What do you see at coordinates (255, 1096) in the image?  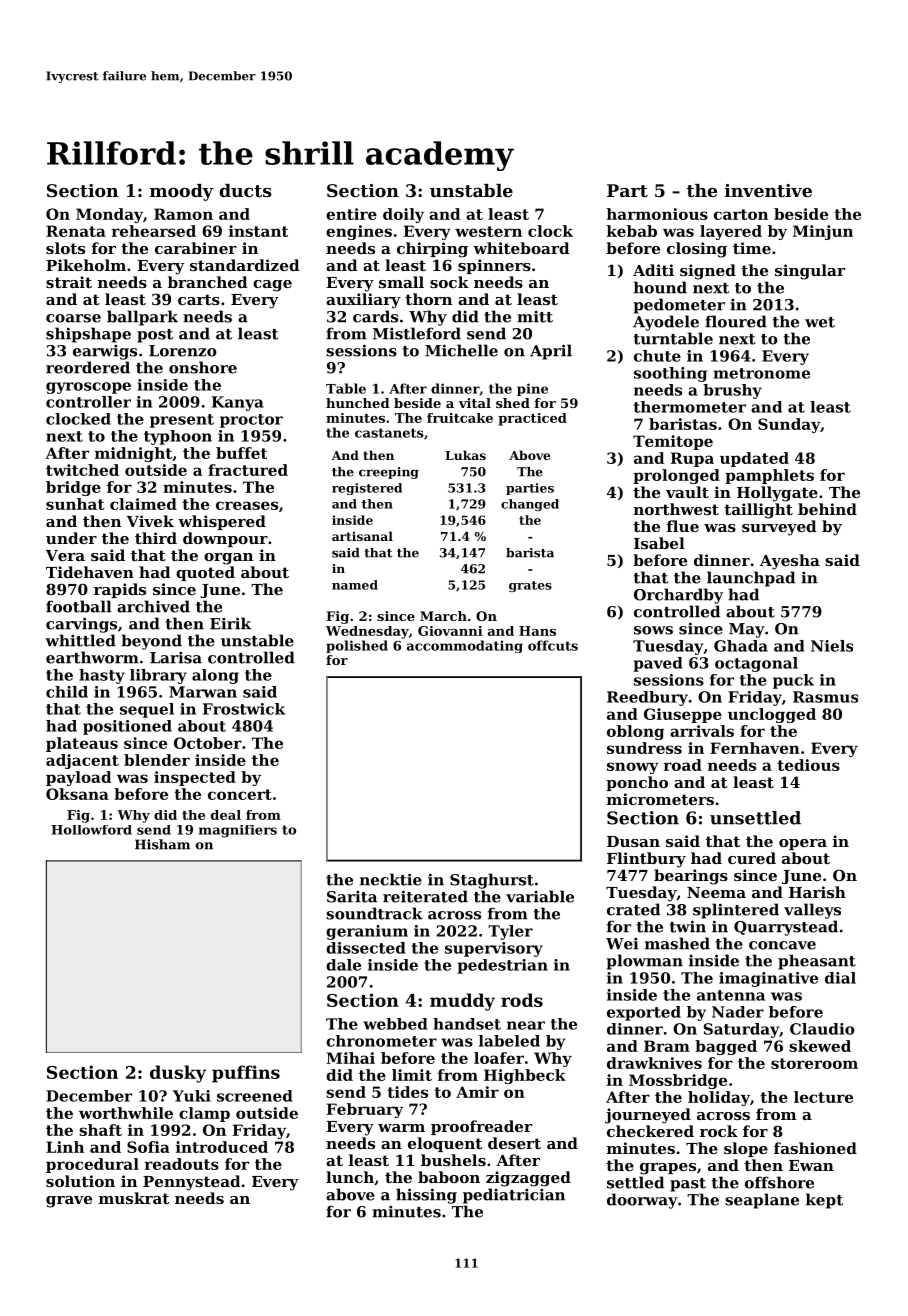 I see `screened` at bounding box center [255, 1096].
